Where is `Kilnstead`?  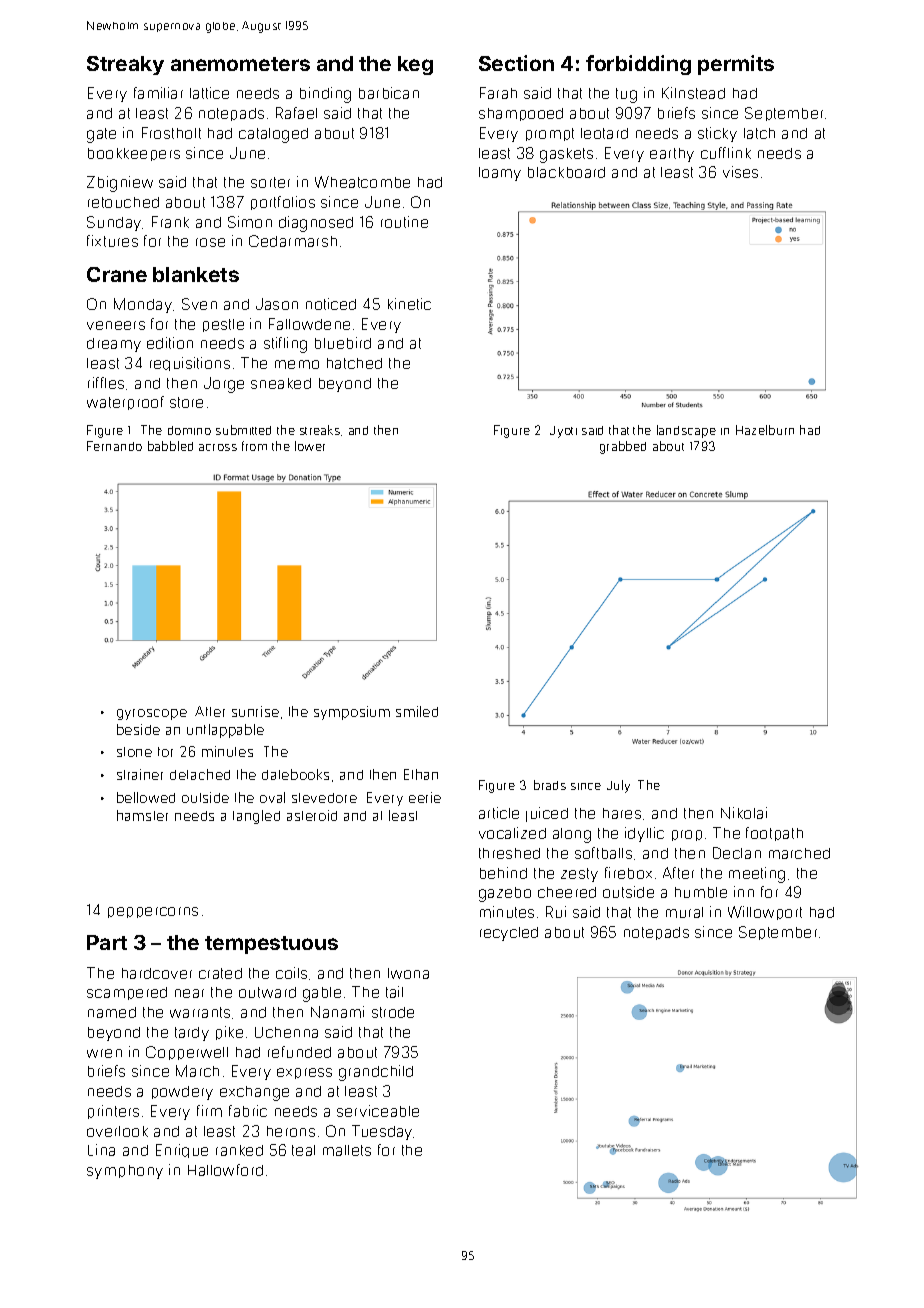
Kilnstead is located at coordinates (693, 93).
